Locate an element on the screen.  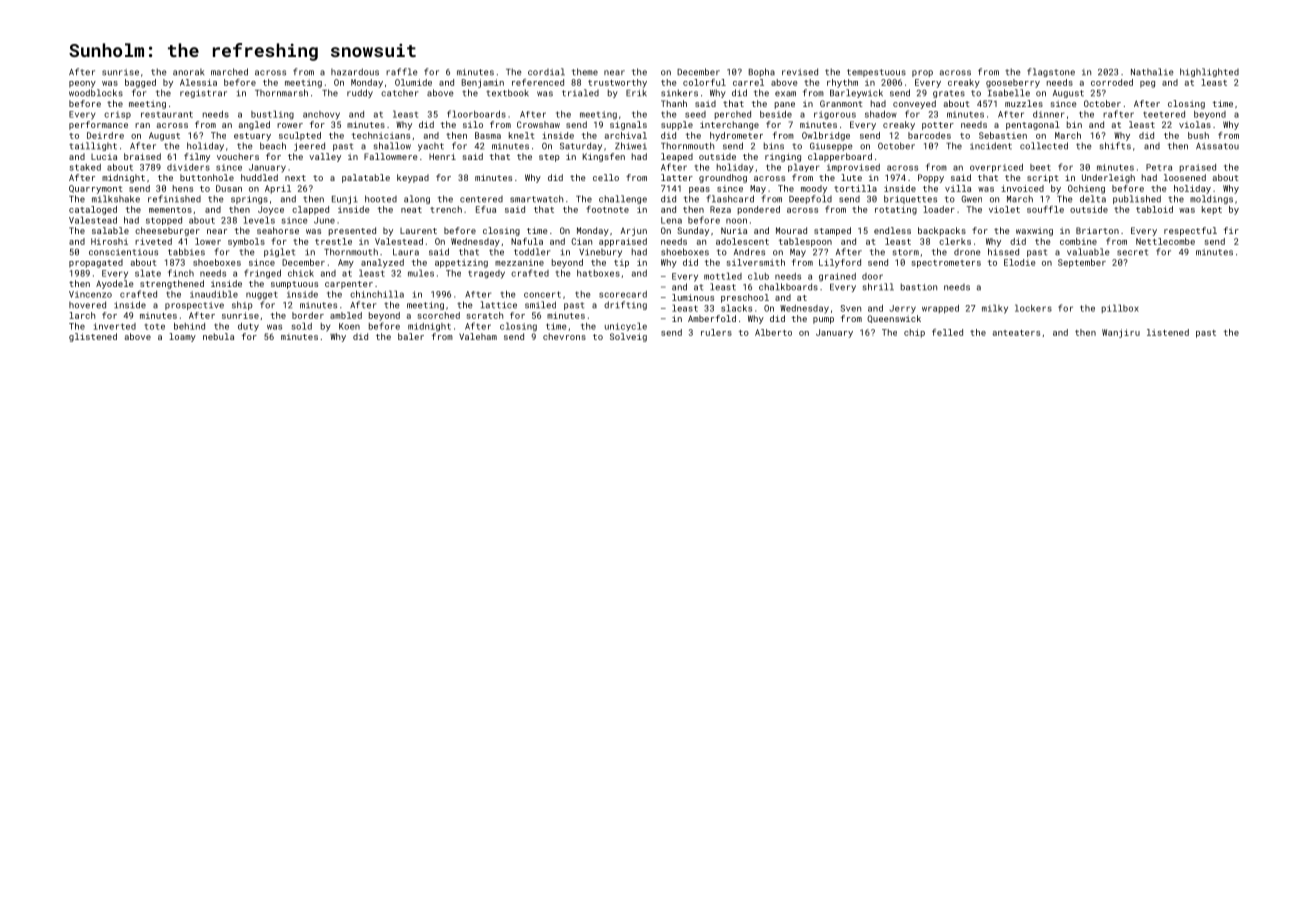
levels is located at coordinates (259, 220).
